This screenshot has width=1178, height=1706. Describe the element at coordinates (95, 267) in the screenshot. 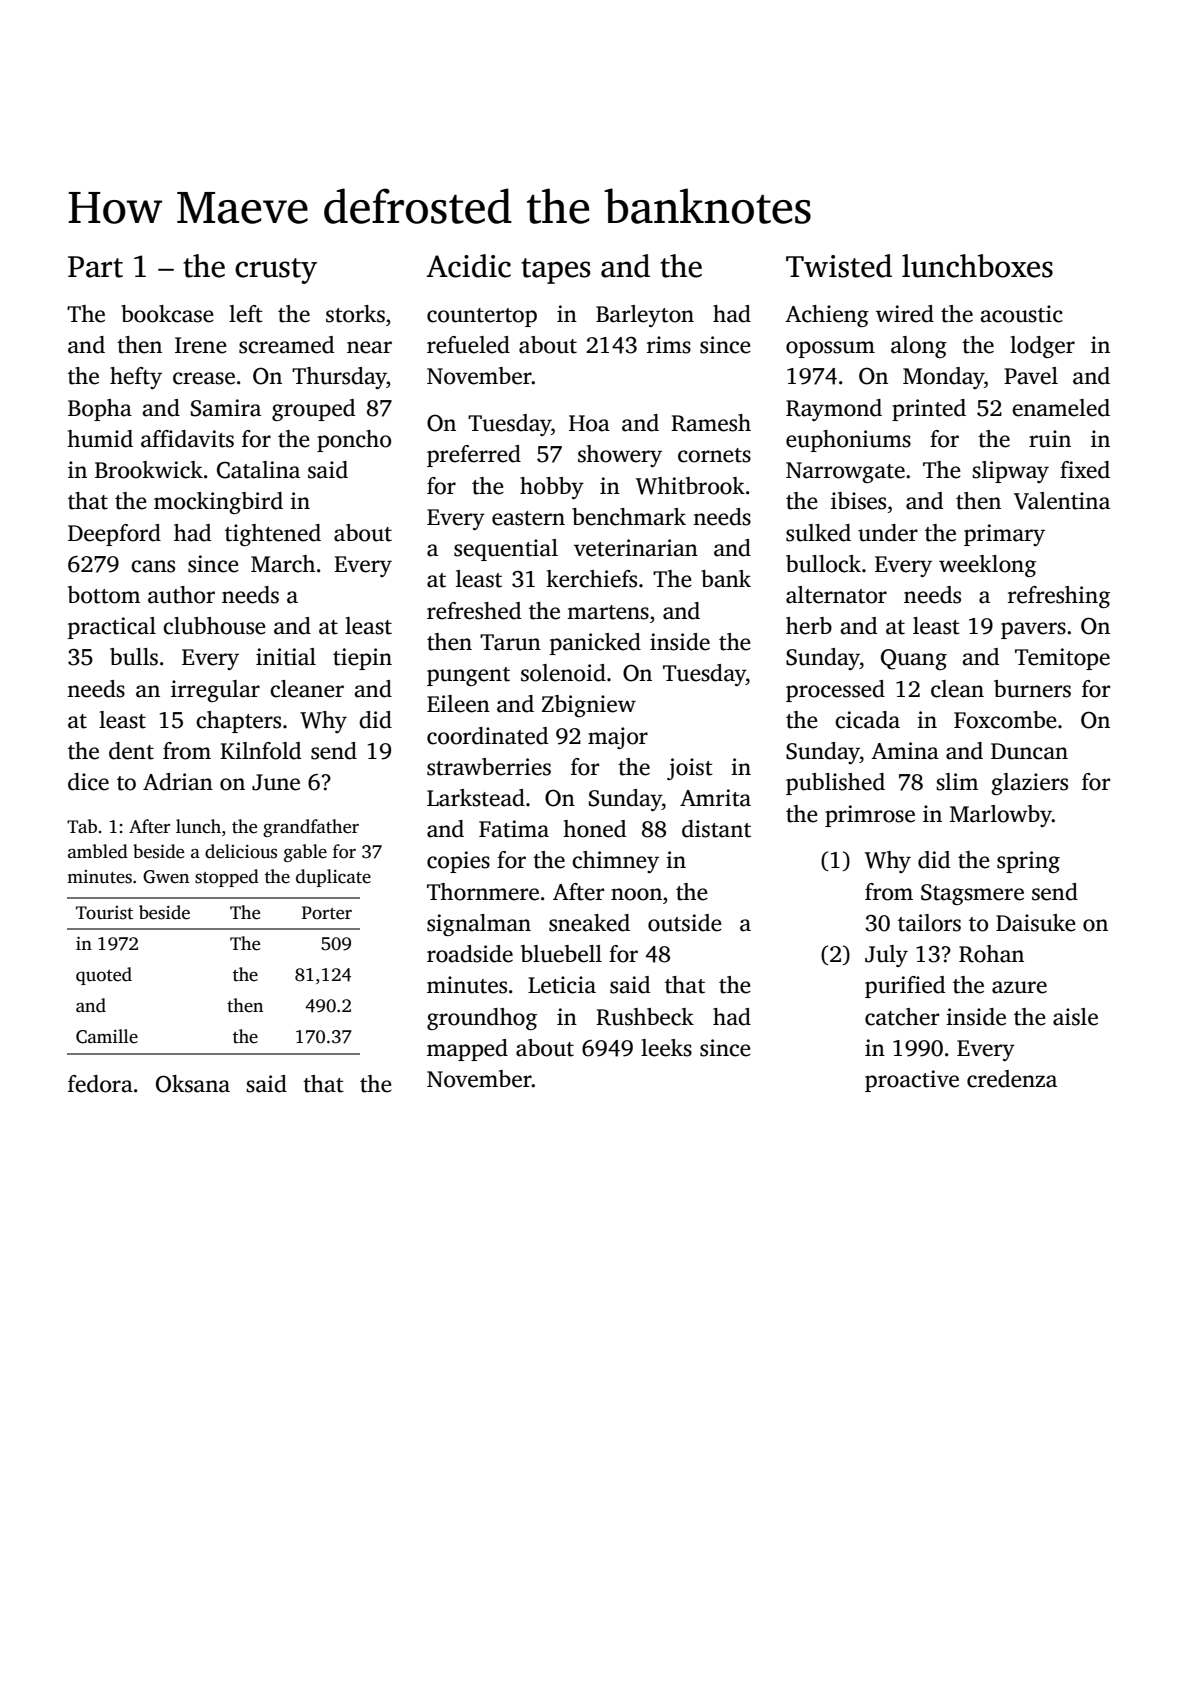

I see `Part` at that location.
